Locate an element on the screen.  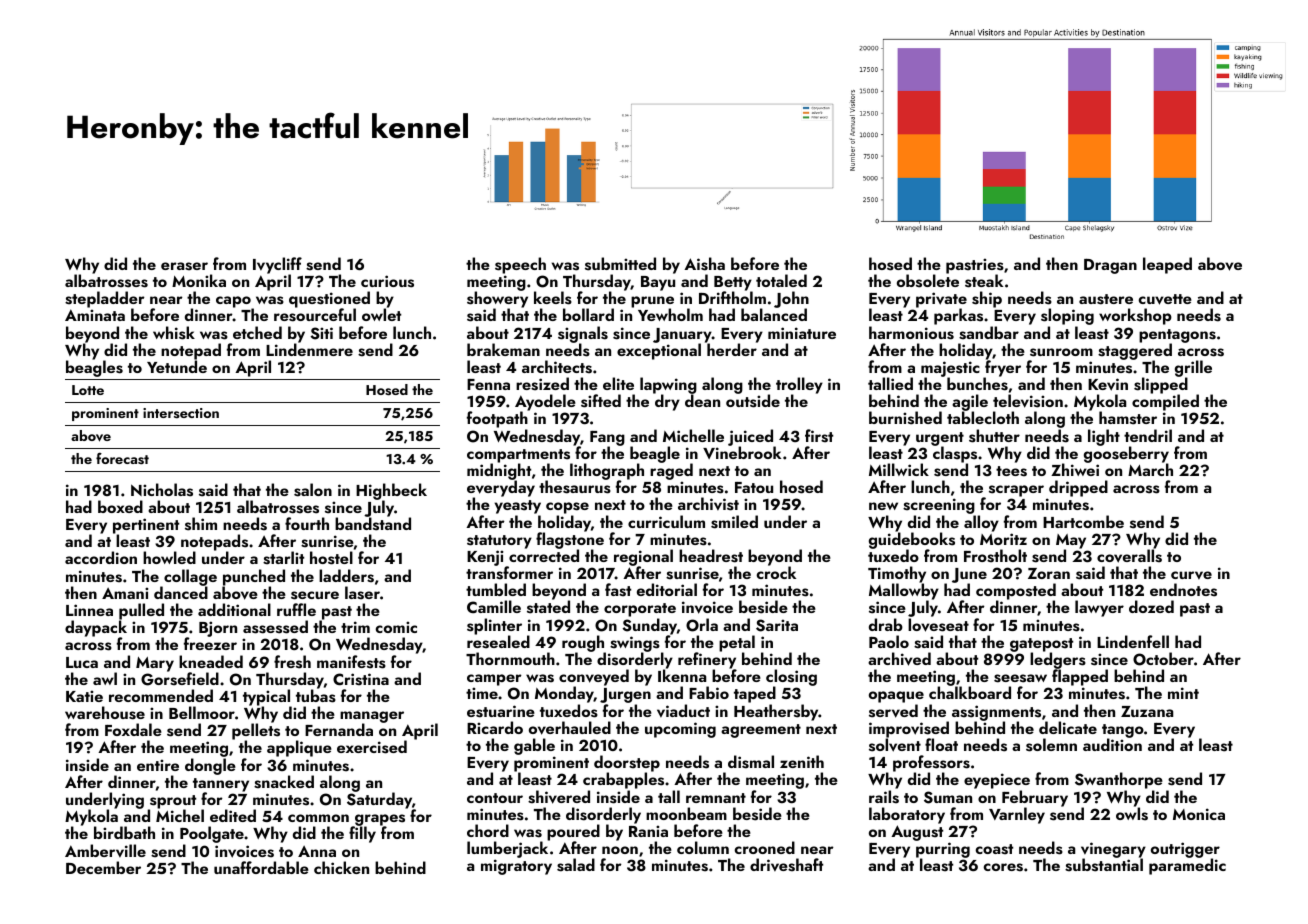
Ivycliff is located at coordinates (277, 265).
